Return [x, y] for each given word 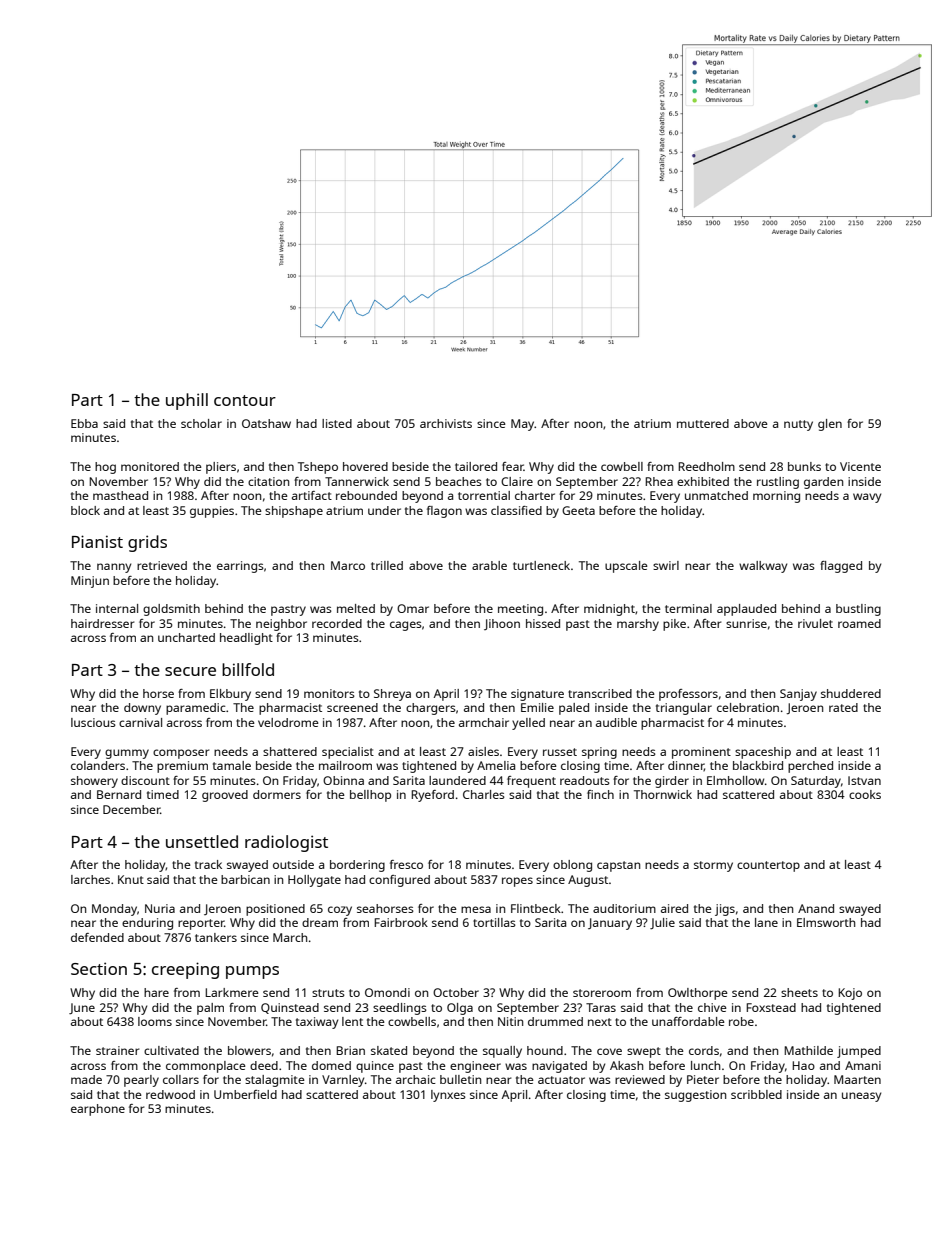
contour [245, 400]
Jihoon [502, 624]
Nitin [510, 1021]
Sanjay [798, 695]
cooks [865, 794]
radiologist [286, 843]
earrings [240, 567]
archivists [446, 423]
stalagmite [275, 1081]
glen [830, 425]
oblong [572, 866]
